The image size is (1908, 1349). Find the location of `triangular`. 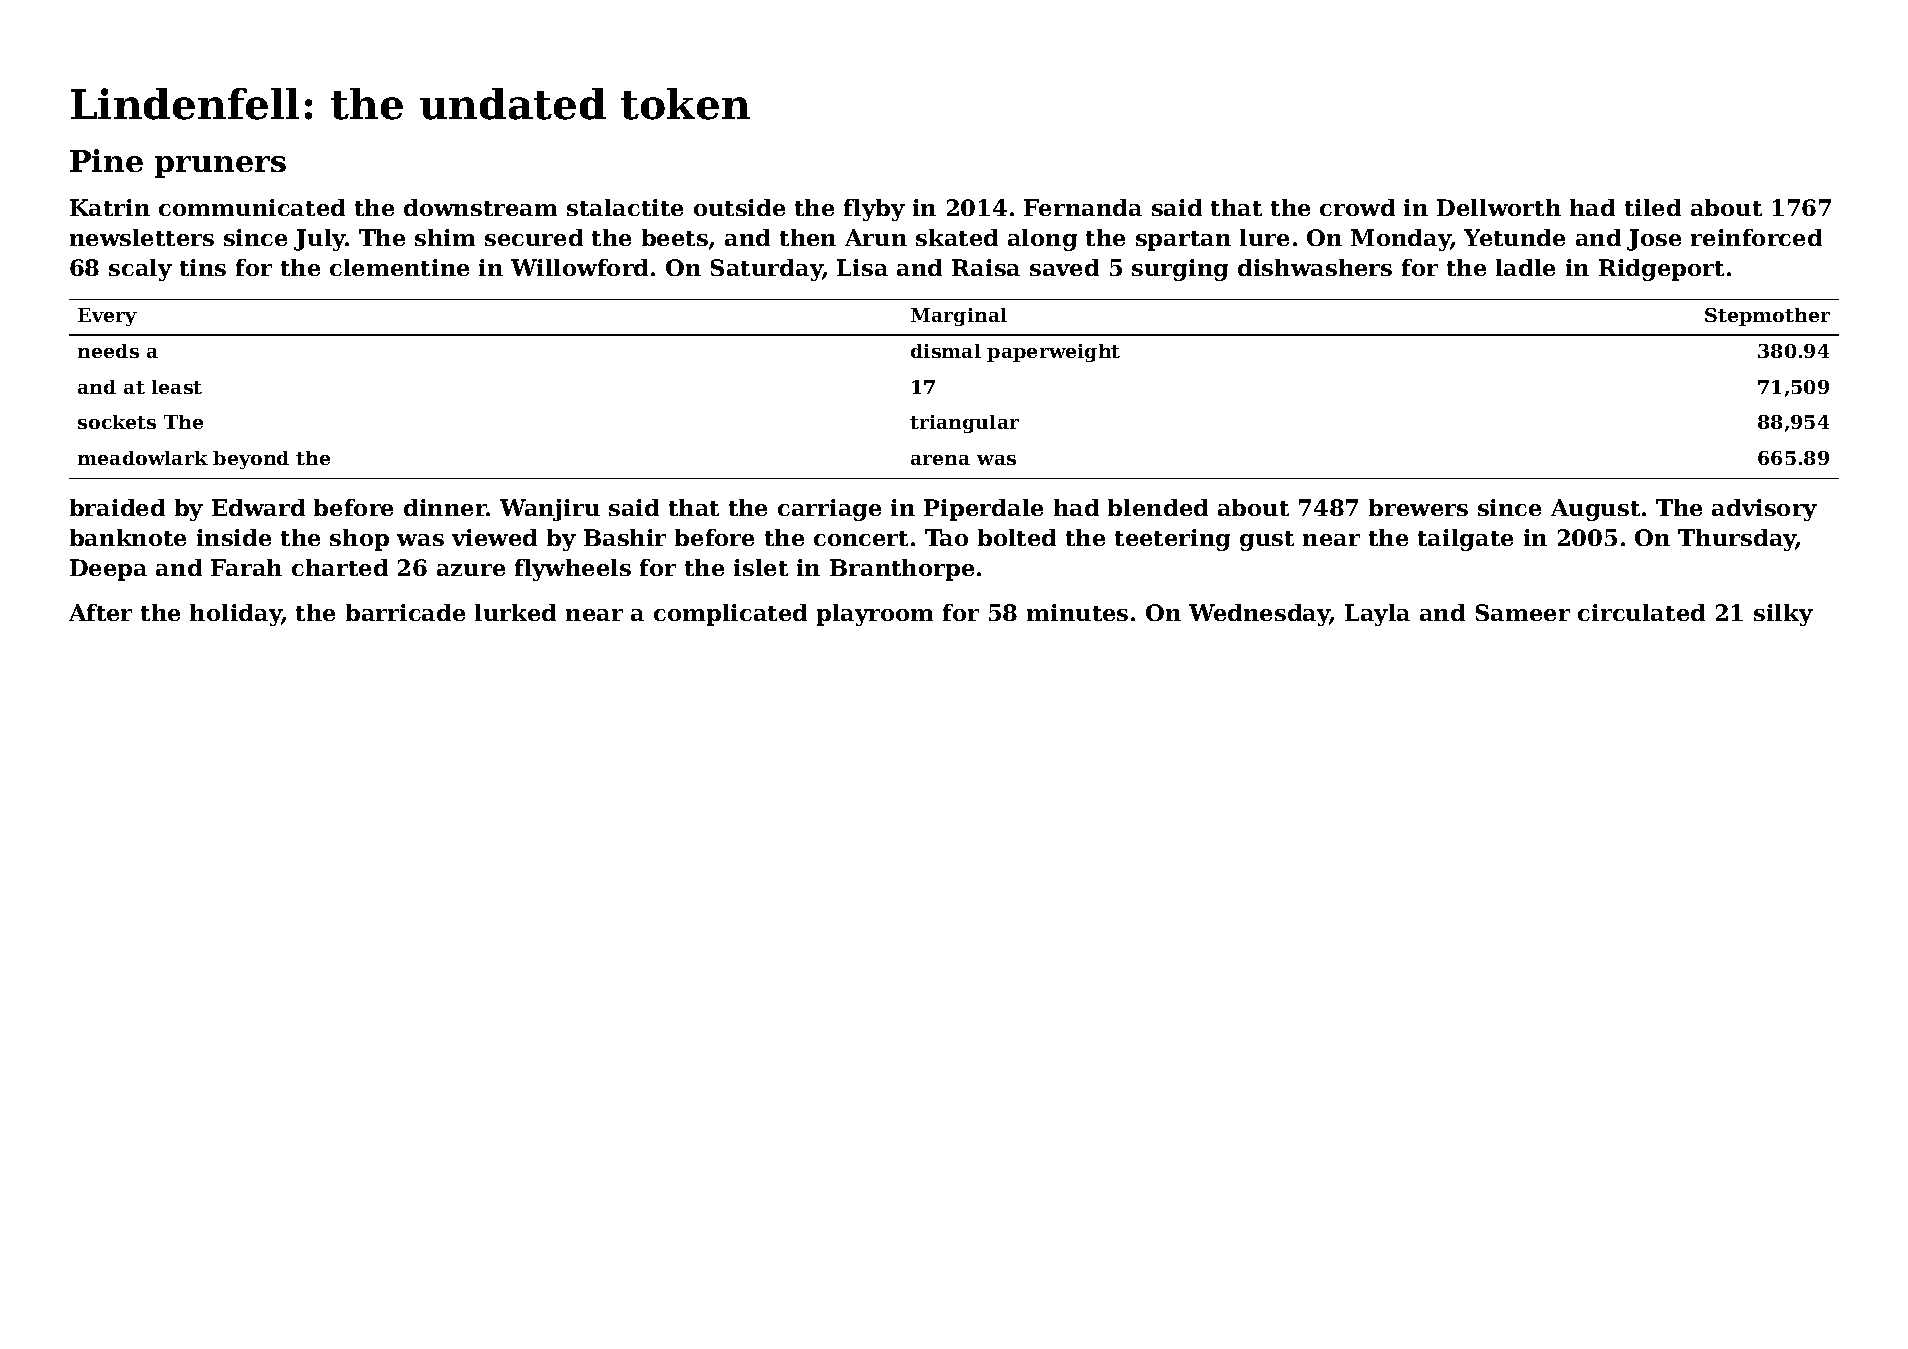

triangular is located at coordinates (964, 424).
